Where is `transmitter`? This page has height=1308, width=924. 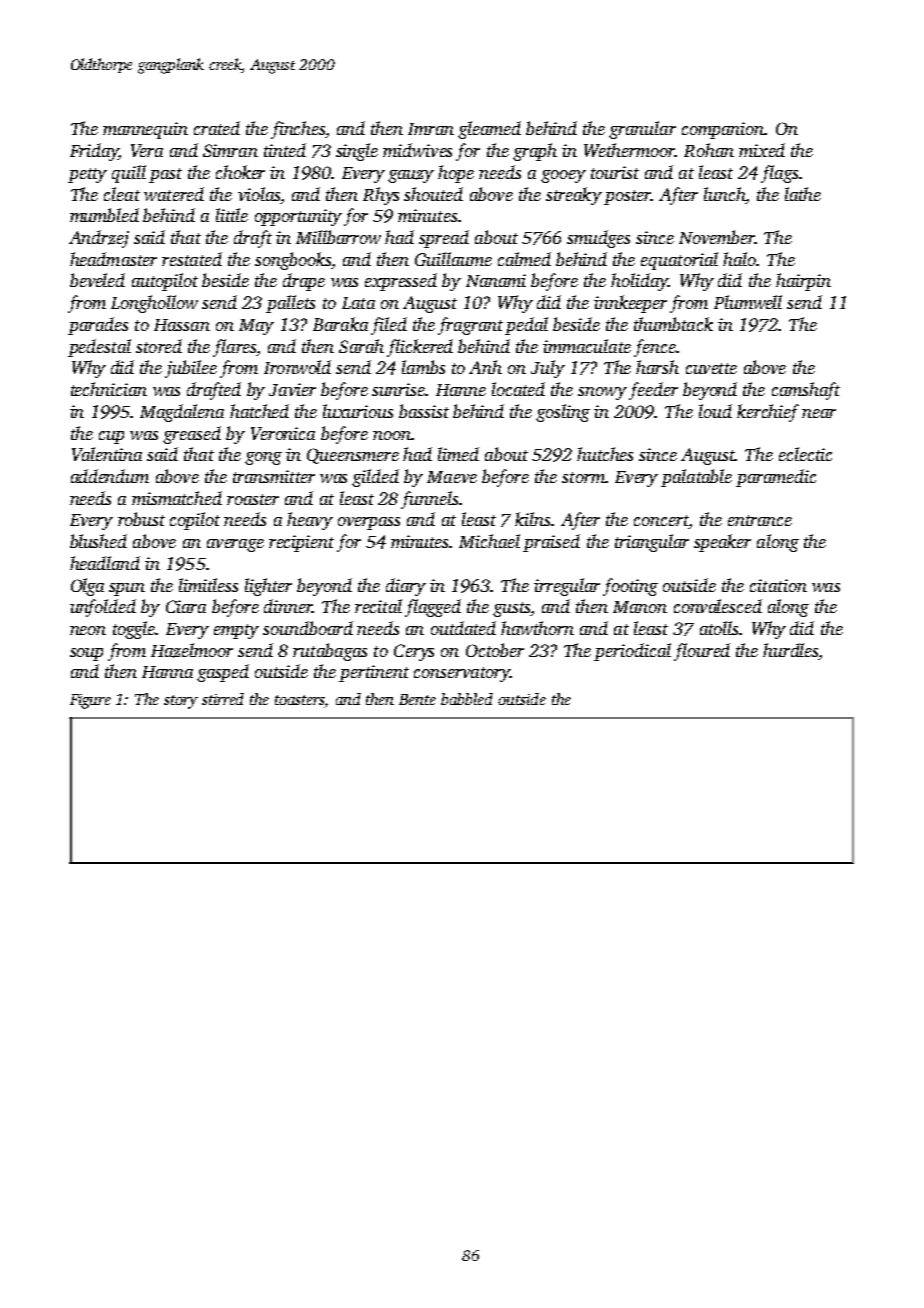
transmitter is located at coordinates (274, 476).
